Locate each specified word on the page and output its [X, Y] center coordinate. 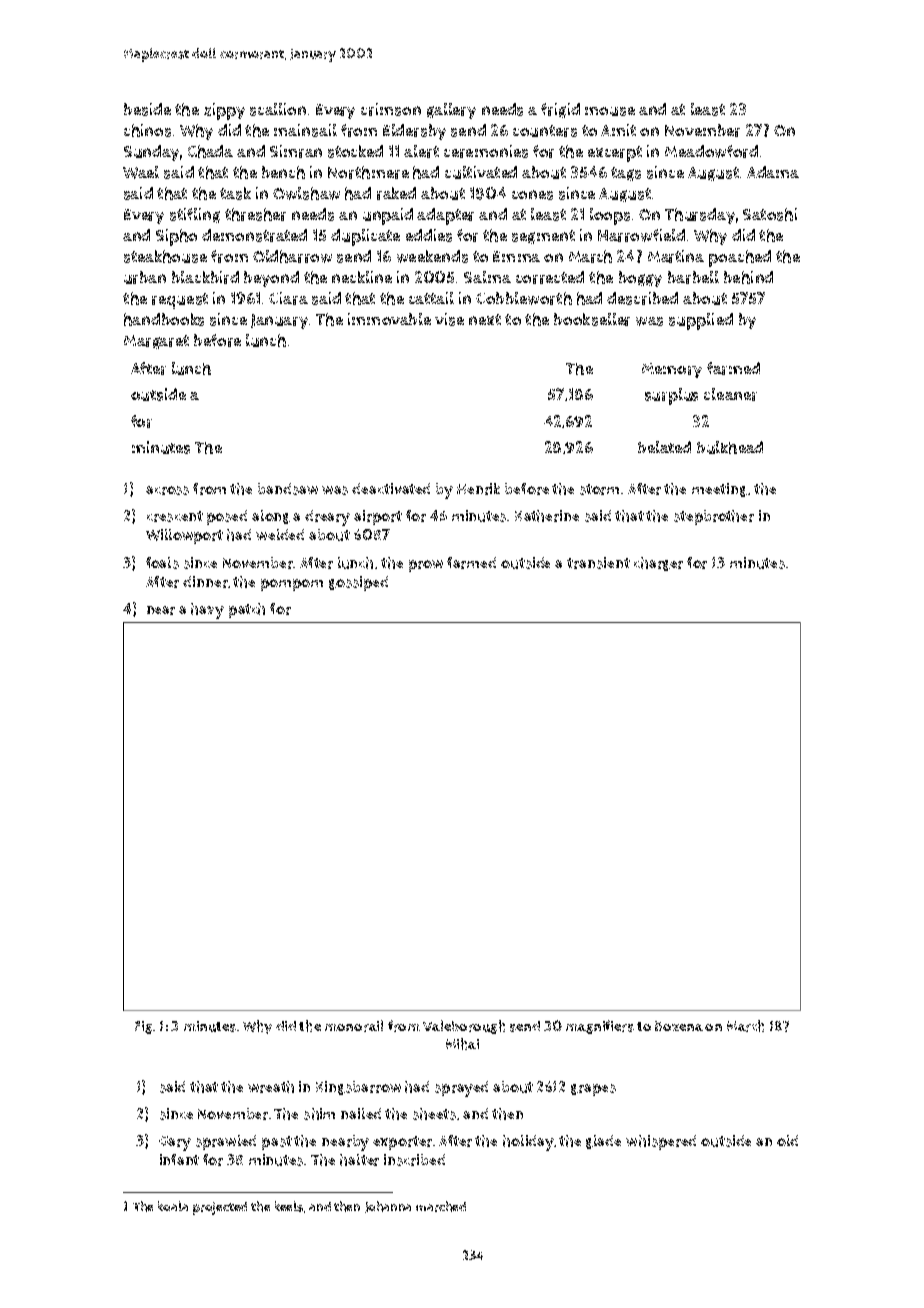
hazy [207, 611]
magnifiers [600, 1027]
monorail [354, 1026]
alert [421, 151]
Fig [143, 1027]
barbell [693, 277]
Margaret [156, 342]
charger [658, 564]
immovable [389, 319]
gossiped [358, 583]
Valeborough [464, 1027]
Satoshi [770, 214]
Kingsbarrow [358, 1088]
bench [283, 172]
